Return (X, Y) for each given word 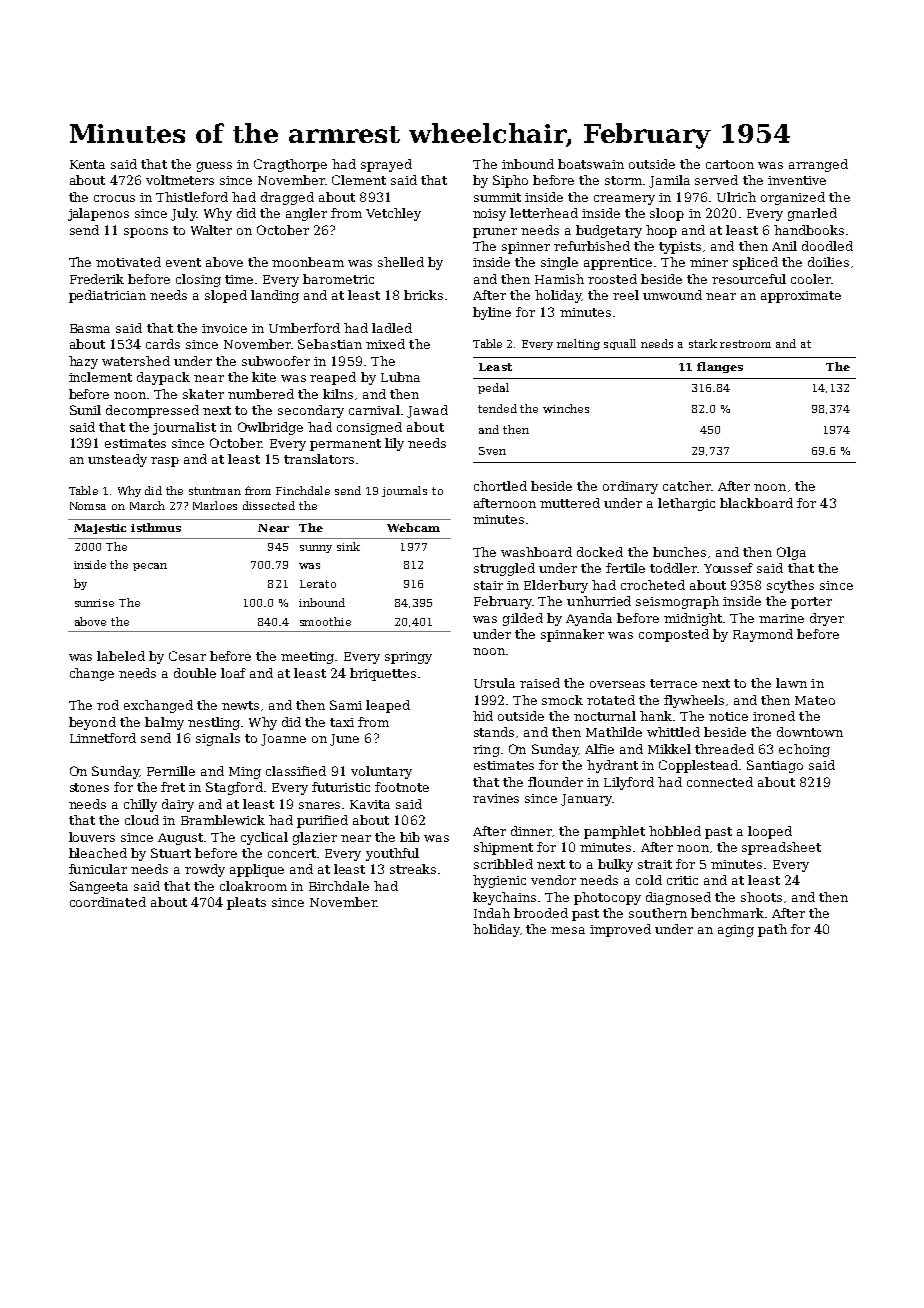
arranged (818, 165)
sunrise (94, 603)
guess (214, 167)
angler (306, 214)
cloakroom (253, 886)
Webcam (413, 527)
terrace (673, 683)
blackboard (756, 503)
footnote (402, 787)
